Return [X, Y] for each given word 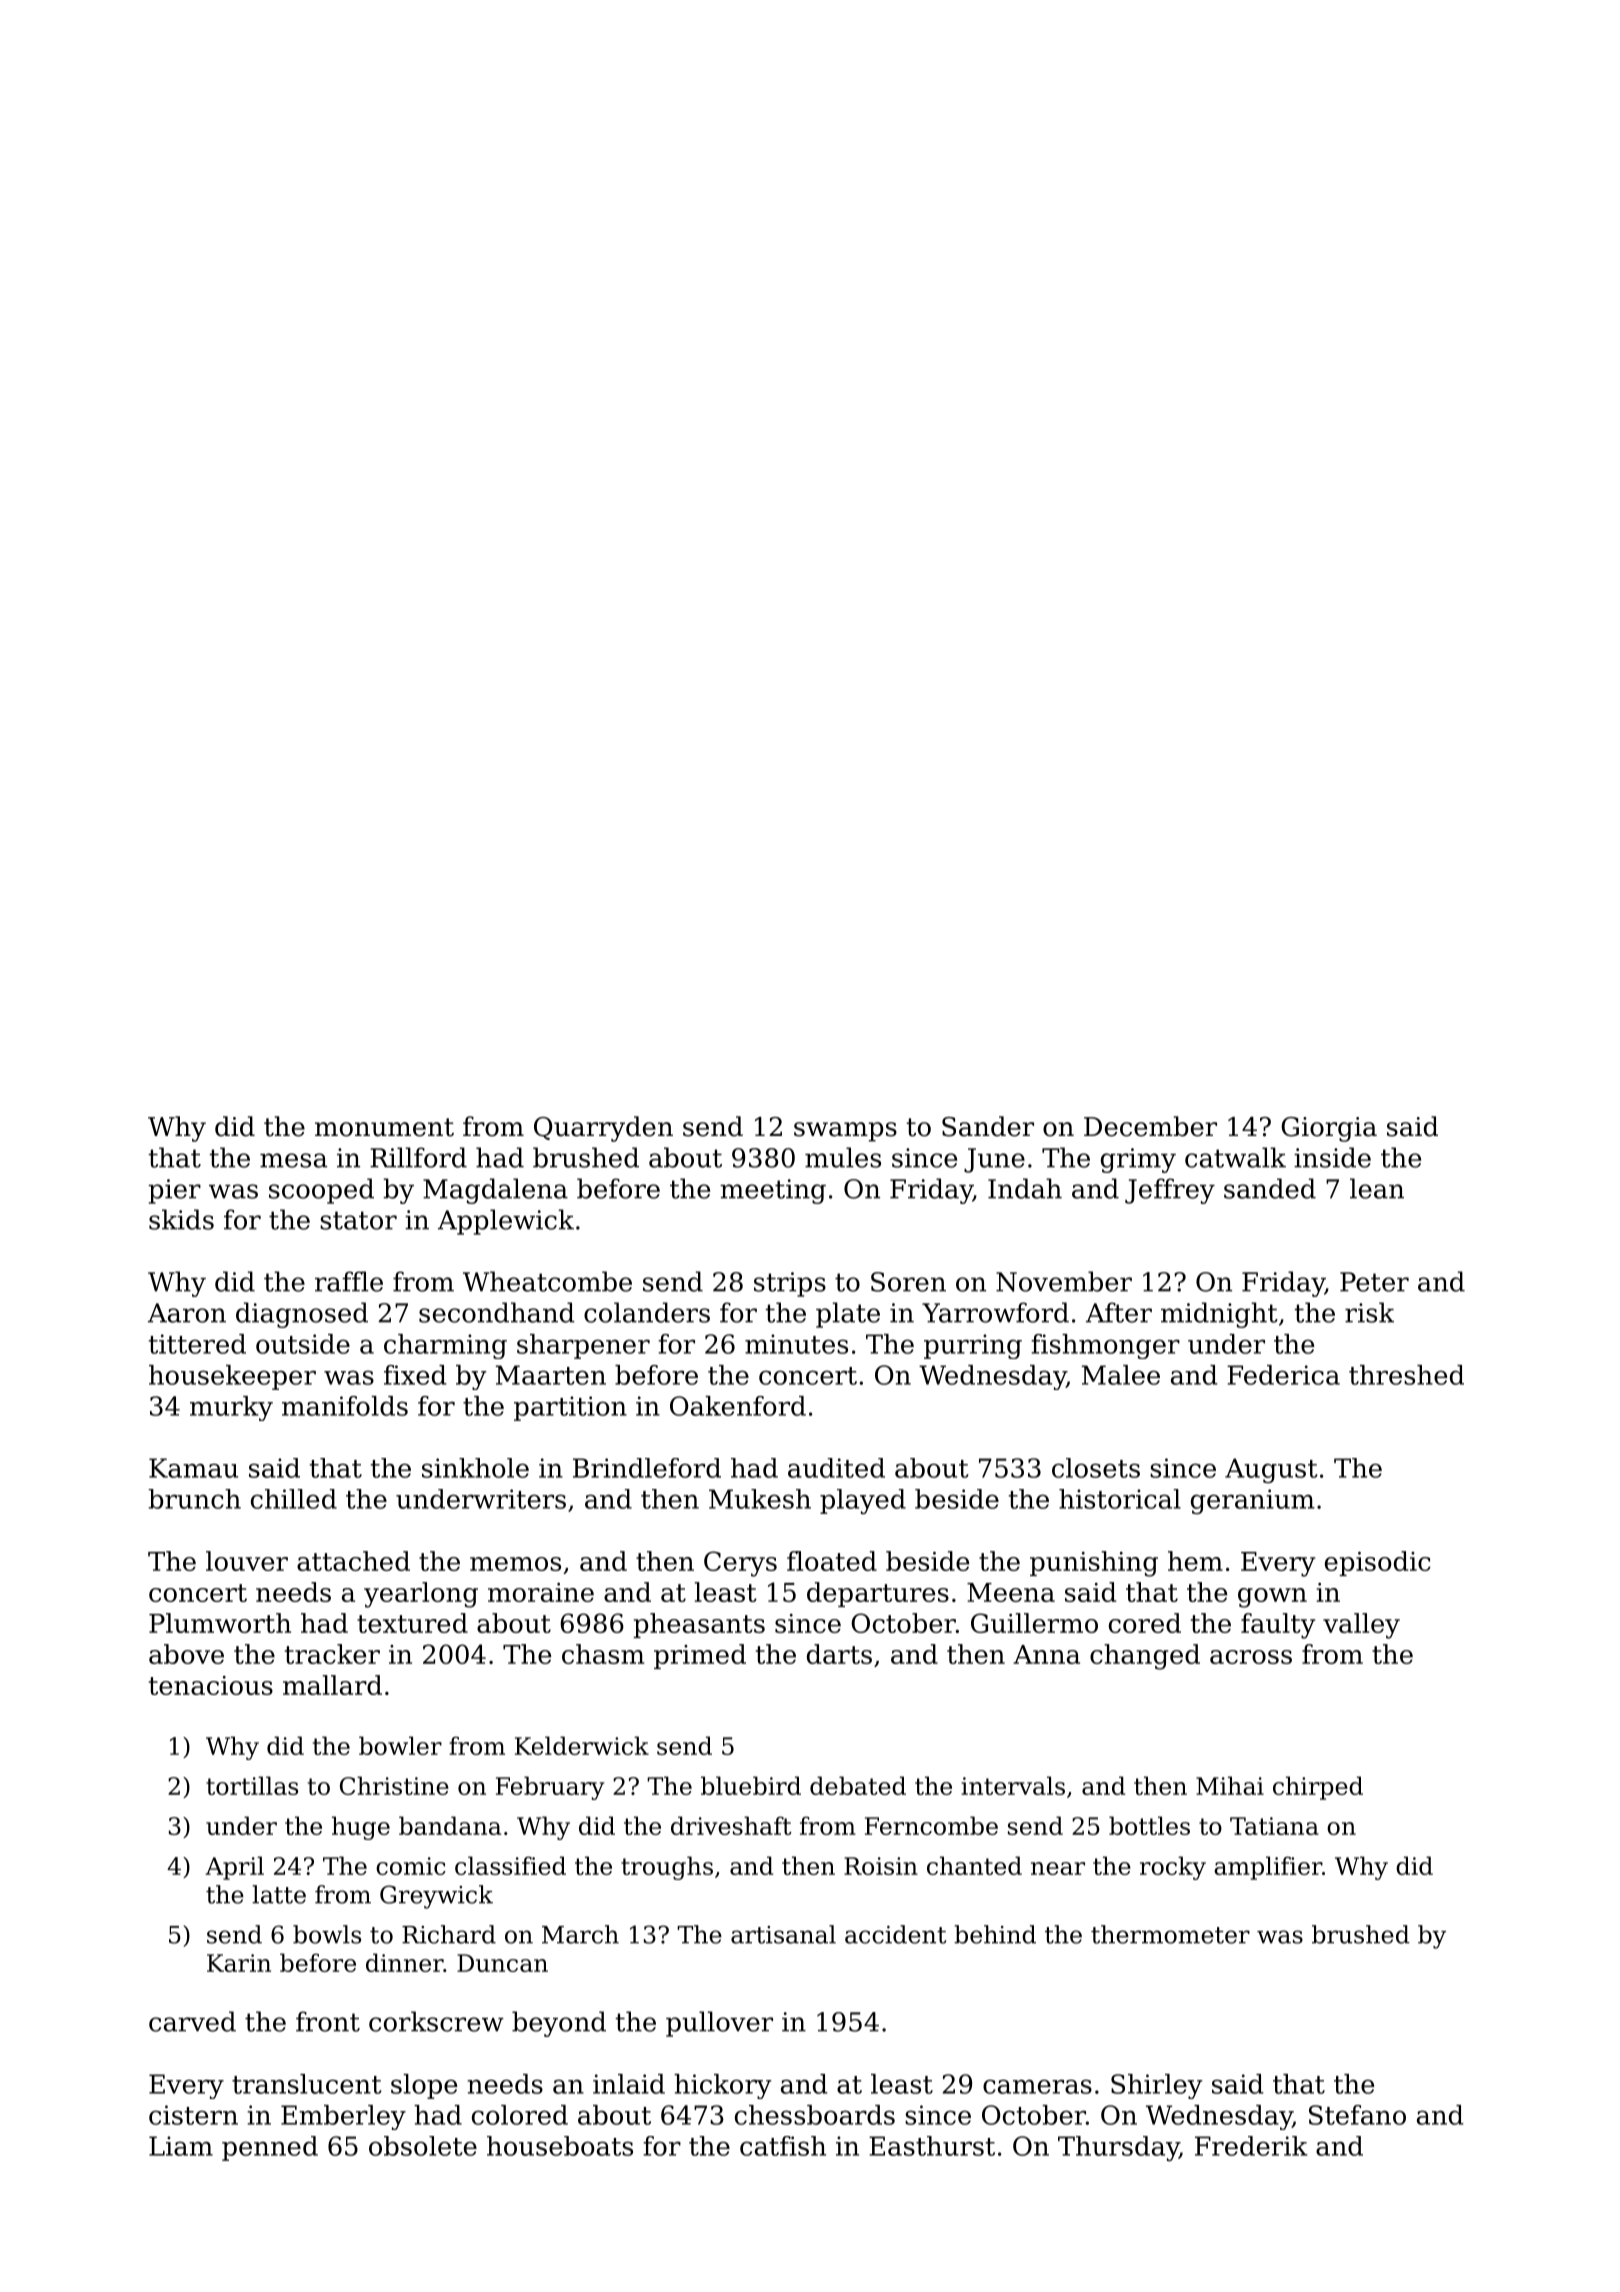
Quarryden [603, 1129]
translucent [306, 2084]
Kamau [193, 1468]
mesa [293, 1160]
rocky [1173, 1868]
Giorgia [1329, 1129]
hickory [723, 2086]
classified [510, 1865]
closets [1096, 1468]
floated [832, 1561]
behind [995, 1934]
